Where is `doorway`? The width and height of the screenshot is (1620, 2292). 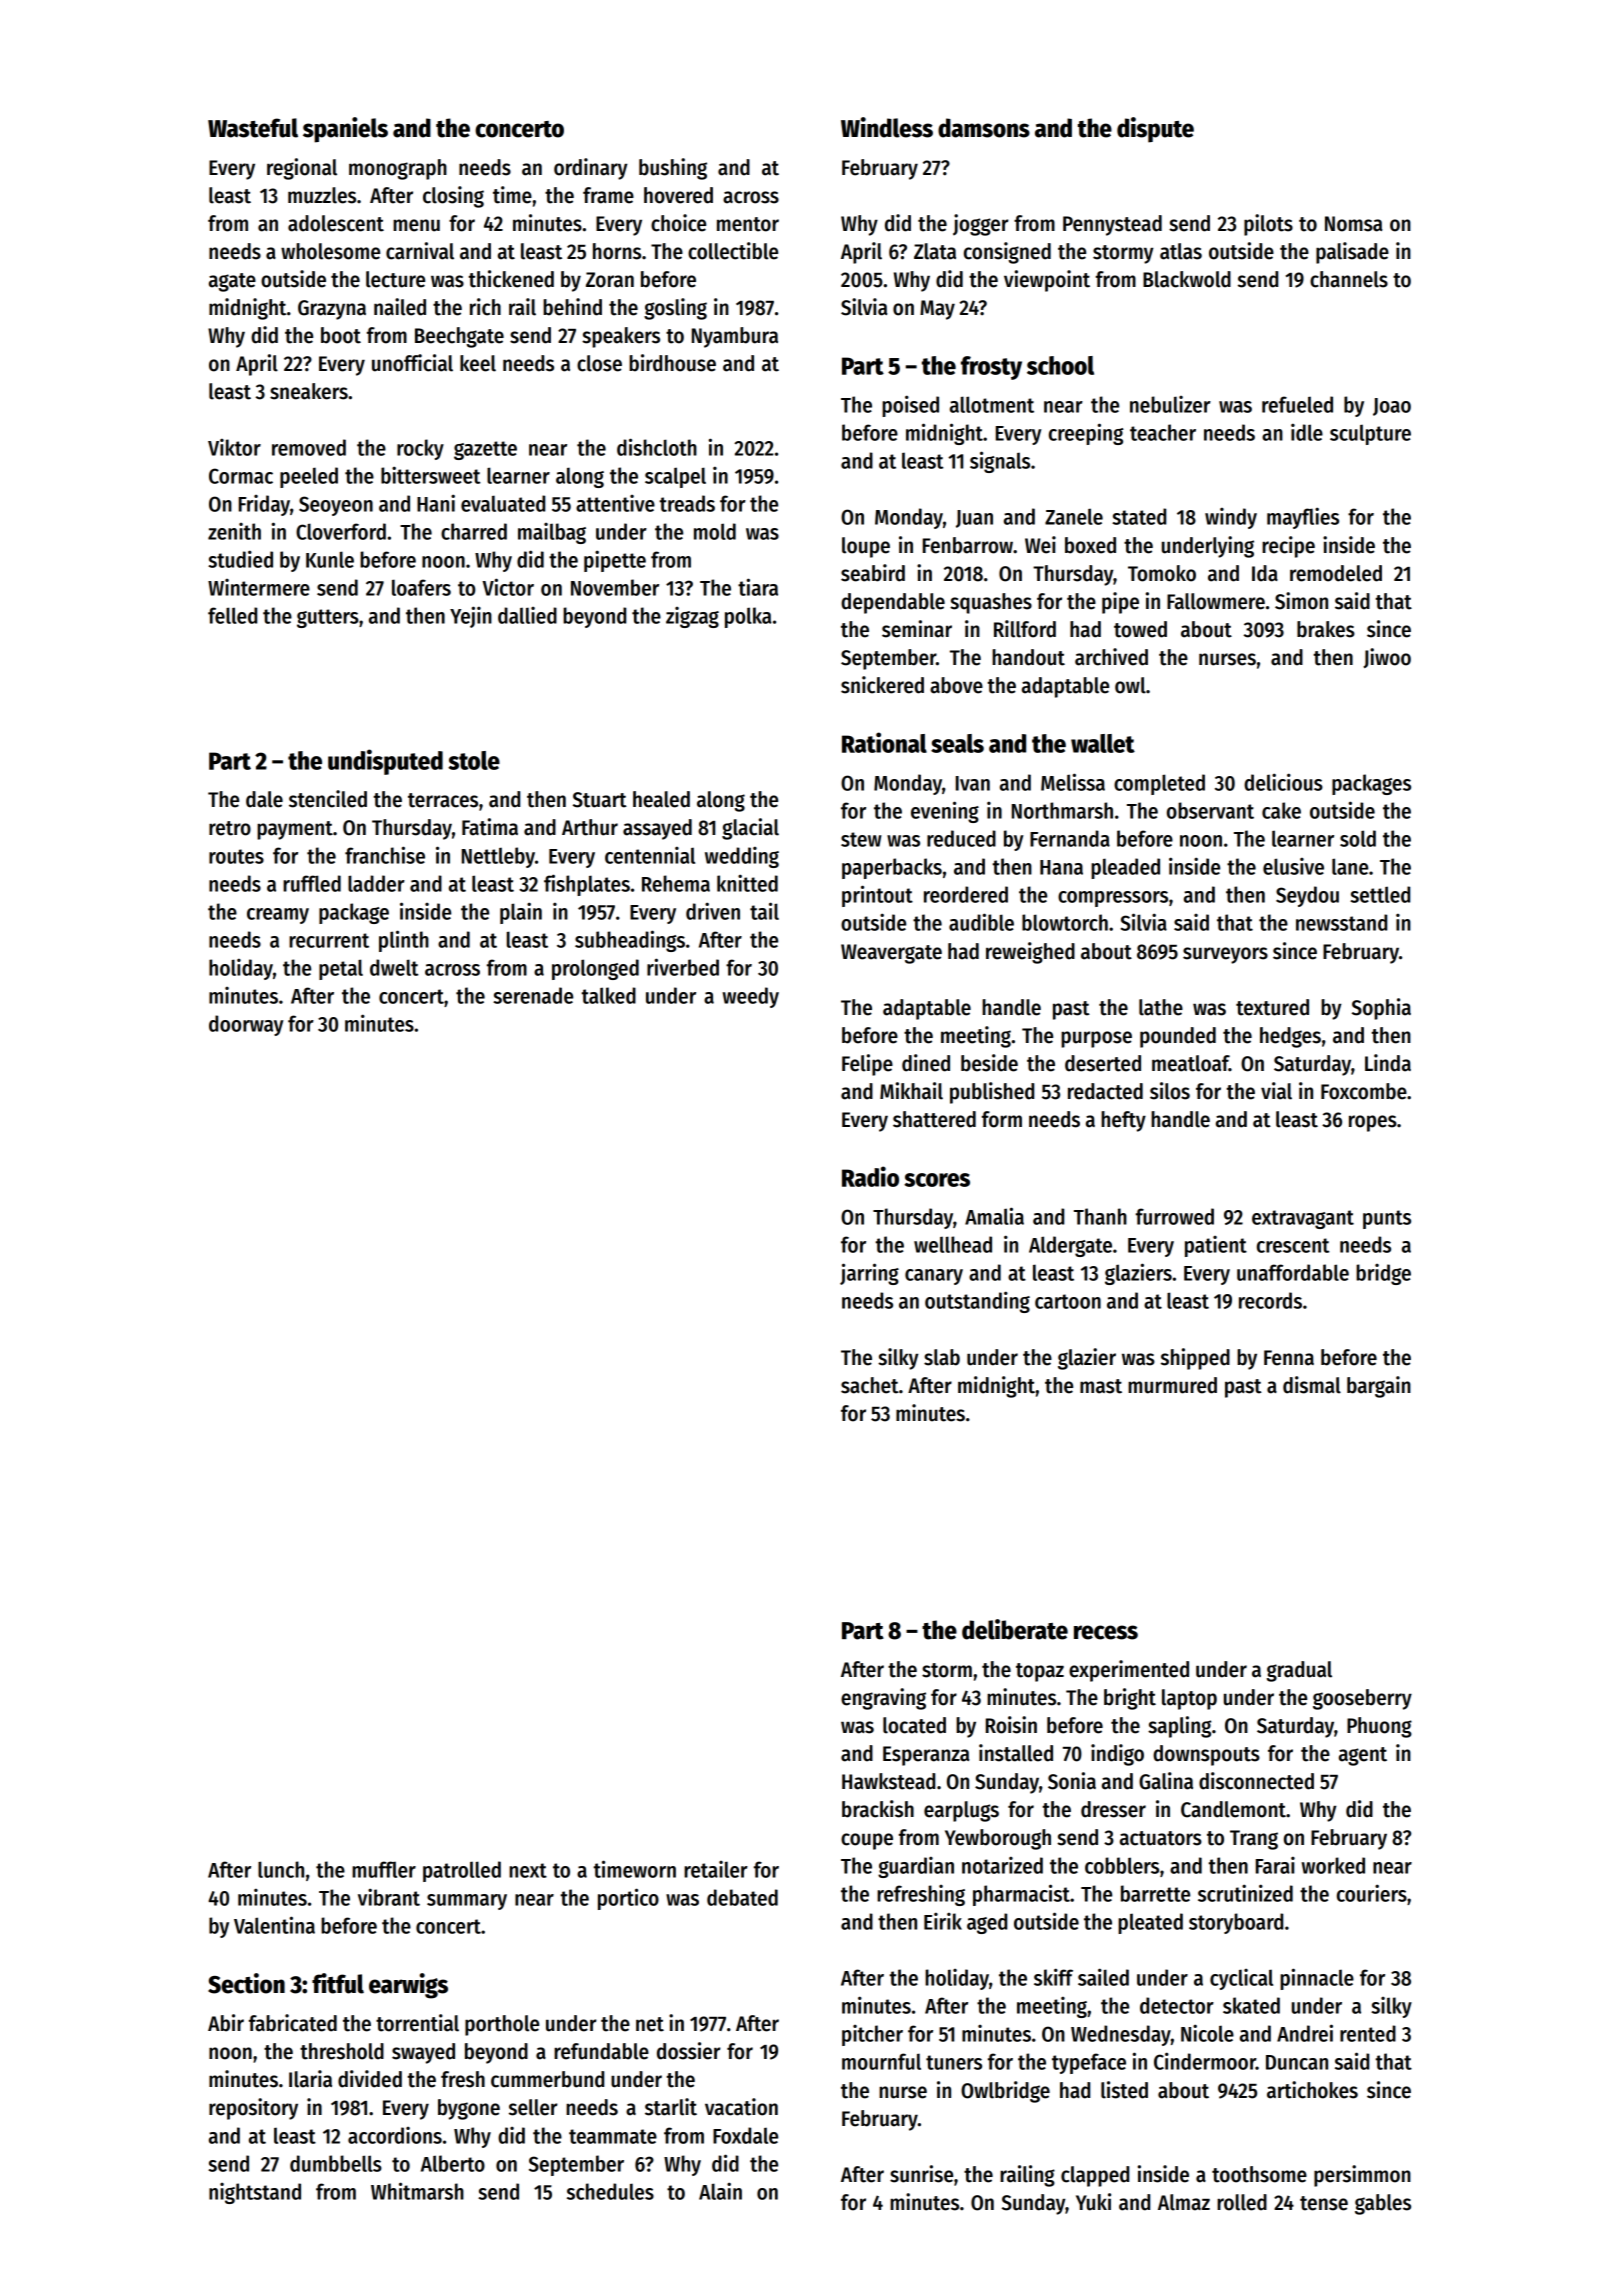
doorway is located at coordinates (246, 1025).
